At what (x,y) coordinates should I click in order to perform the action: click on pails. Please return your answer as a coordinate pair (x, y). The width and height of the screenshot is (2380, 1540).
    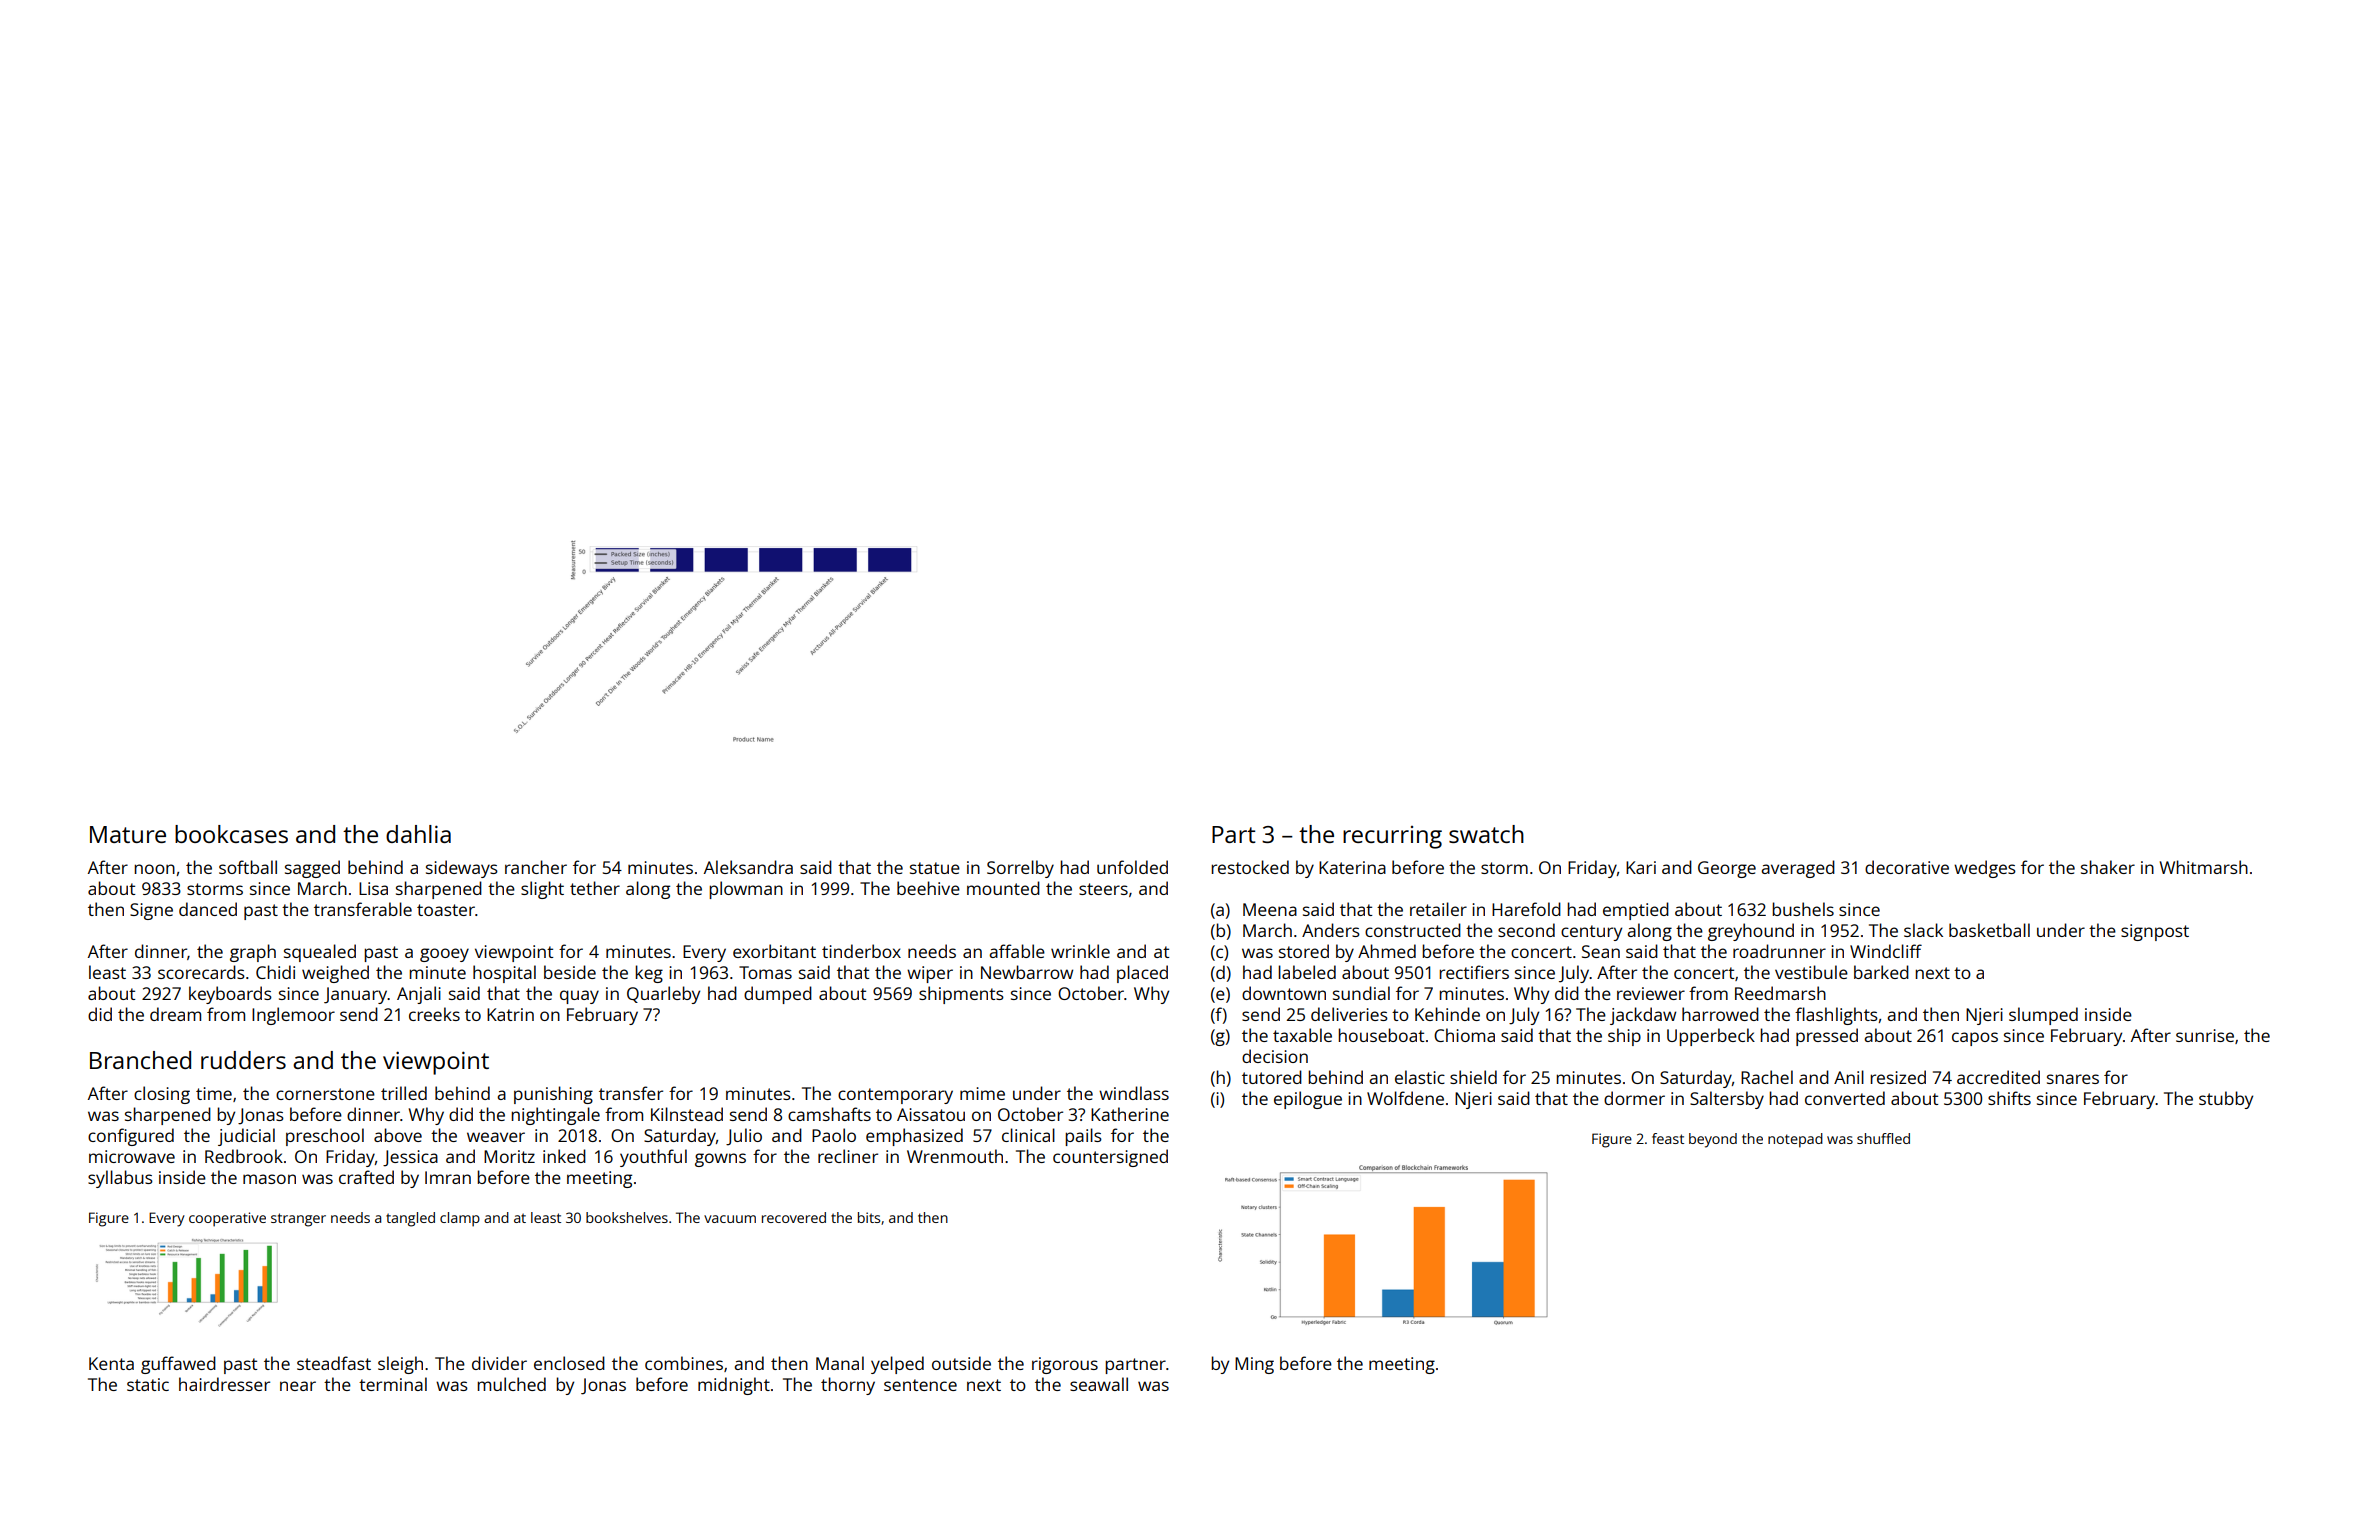
    Looking at the image, I should click on (1083, 1137).
